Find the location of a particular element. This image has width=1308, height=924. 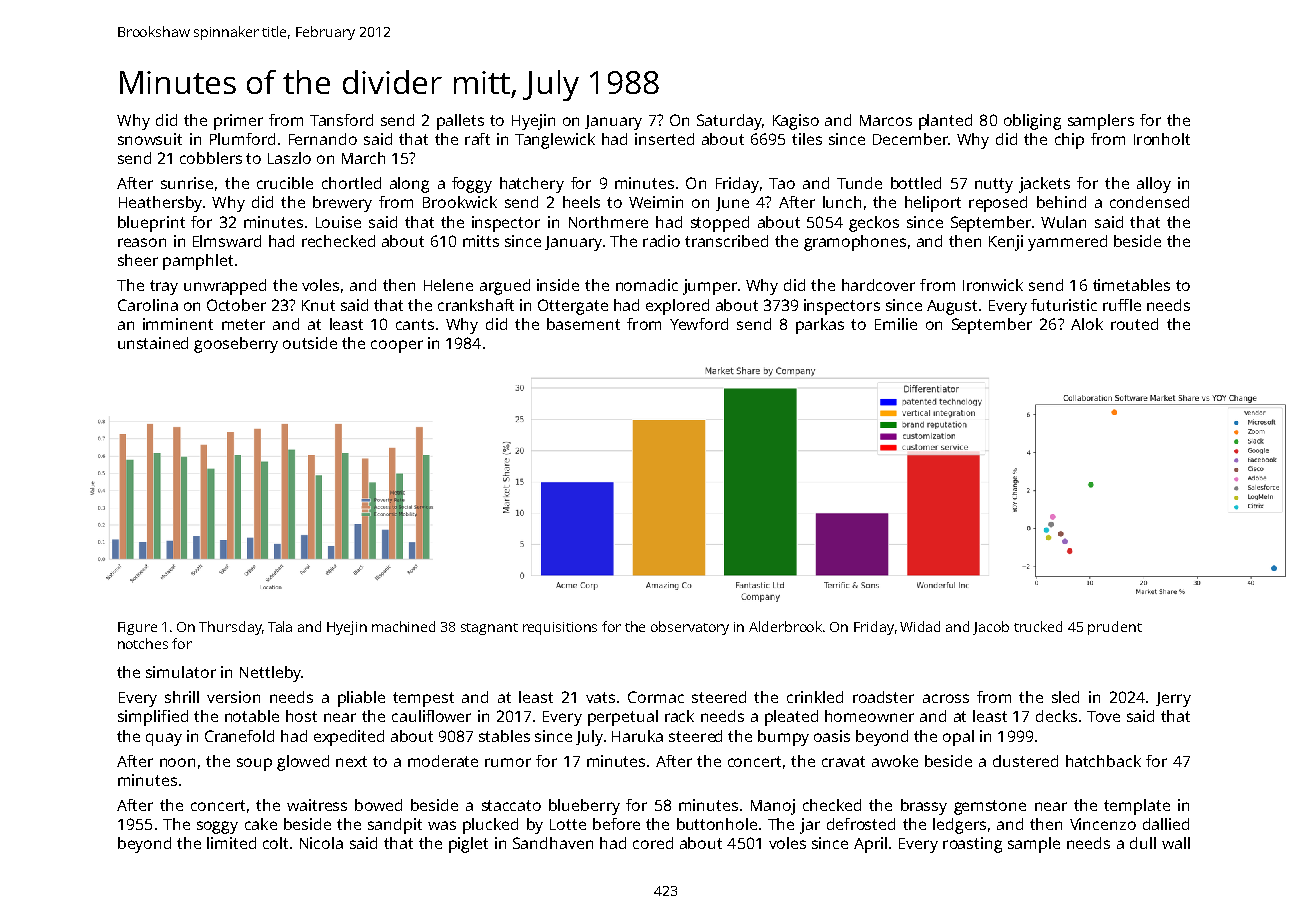

routed is located at coordinates (1134, 324).
